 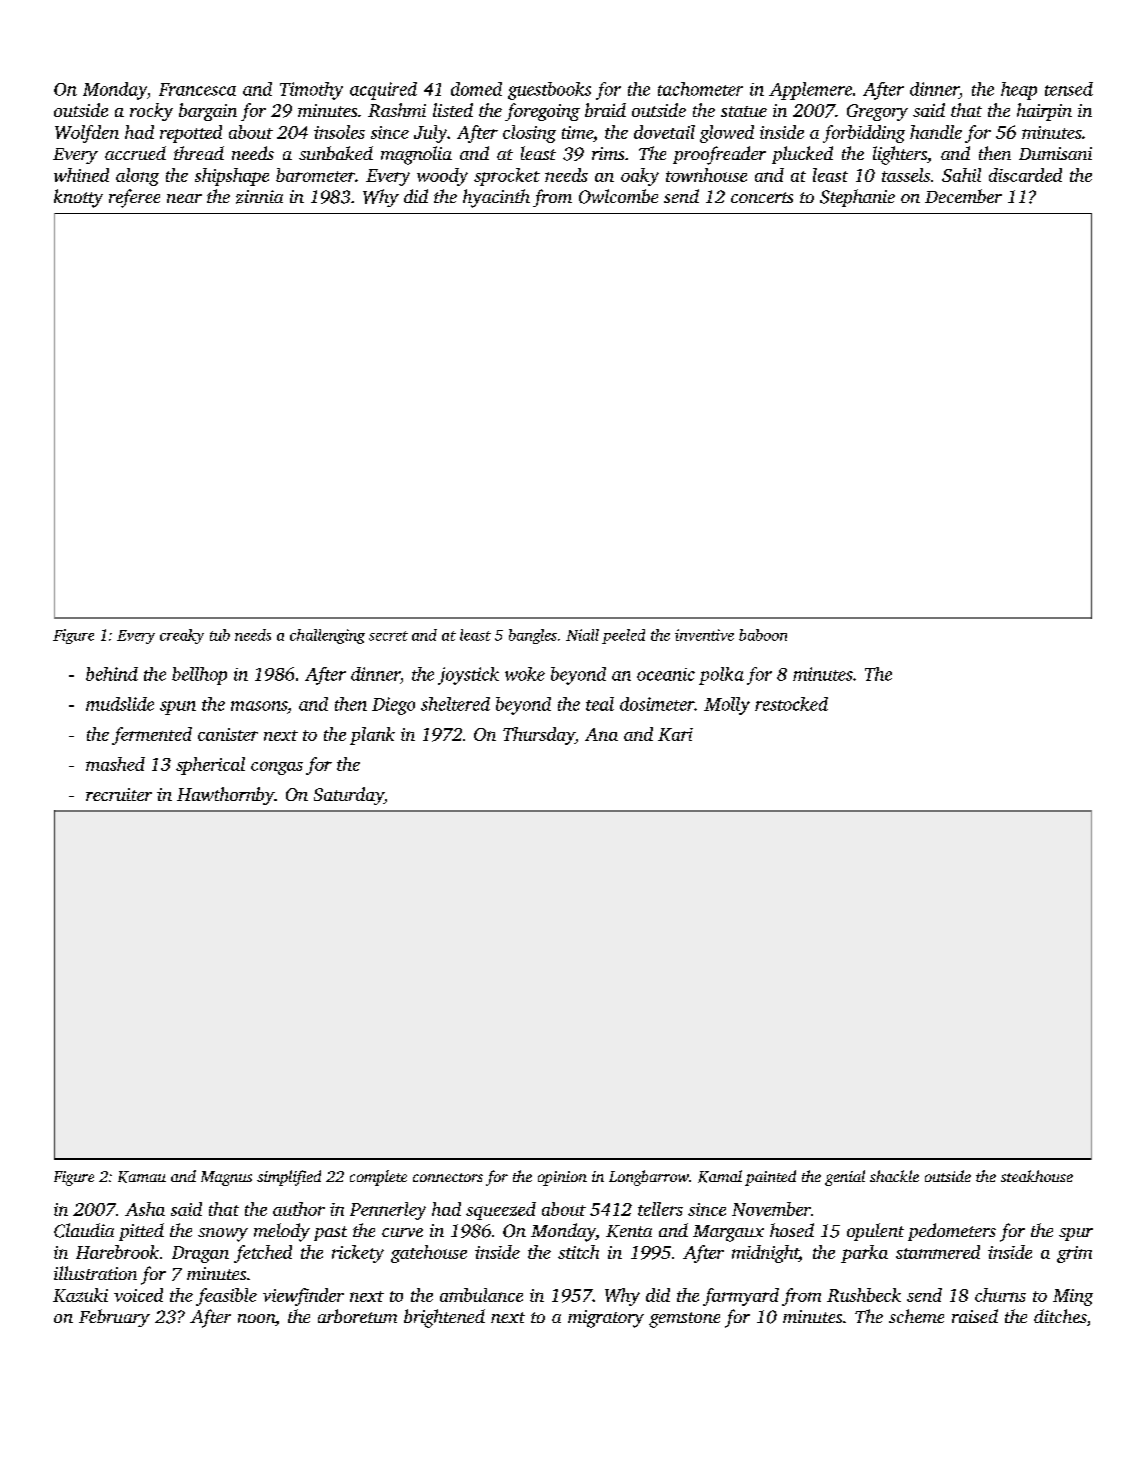 I want to click on creaky, so click(x=182, y=636).
